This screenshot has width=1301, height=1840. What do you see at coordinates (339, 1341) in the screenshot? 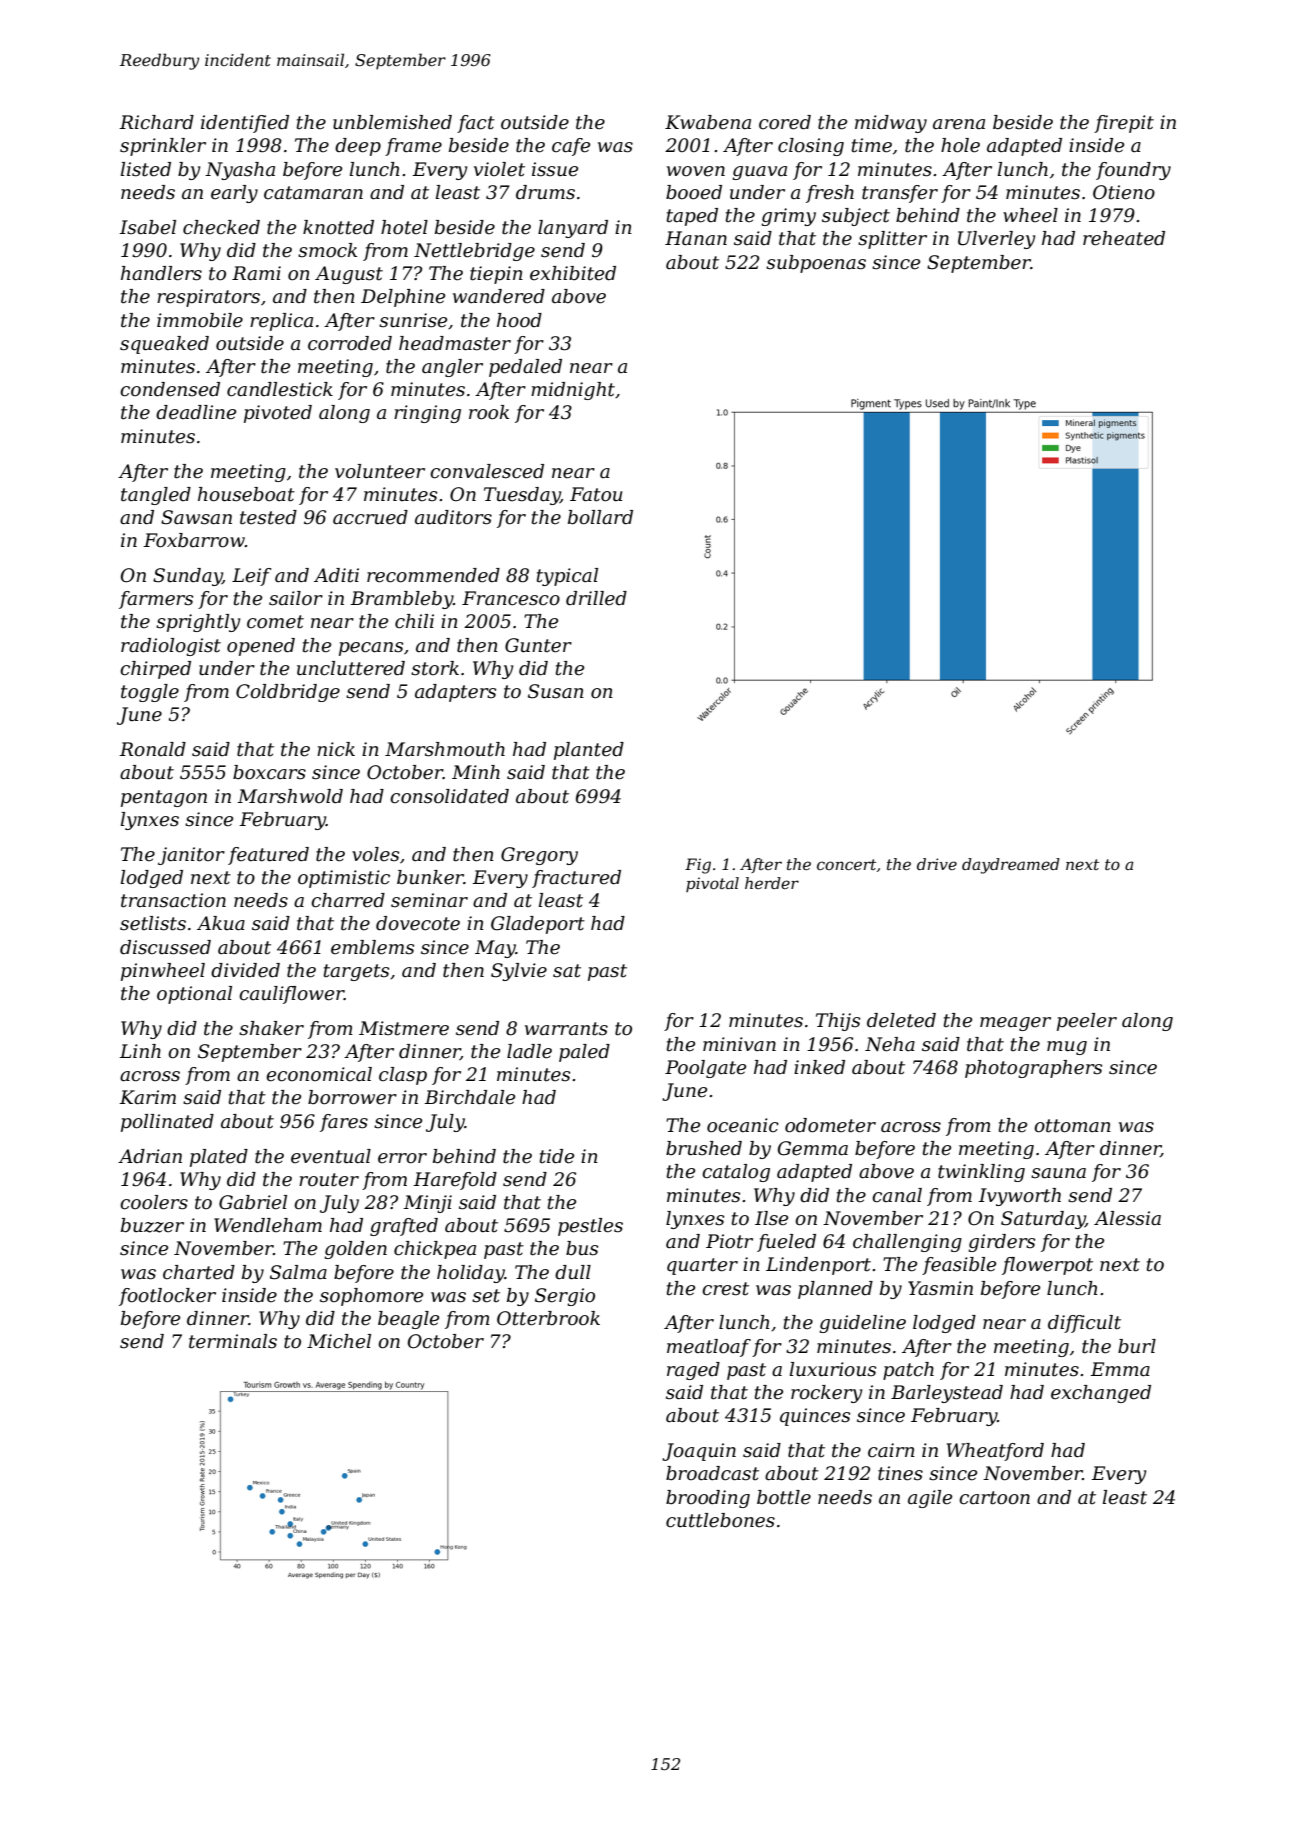
I see `Michel` at bounding box center [339, 1341].
